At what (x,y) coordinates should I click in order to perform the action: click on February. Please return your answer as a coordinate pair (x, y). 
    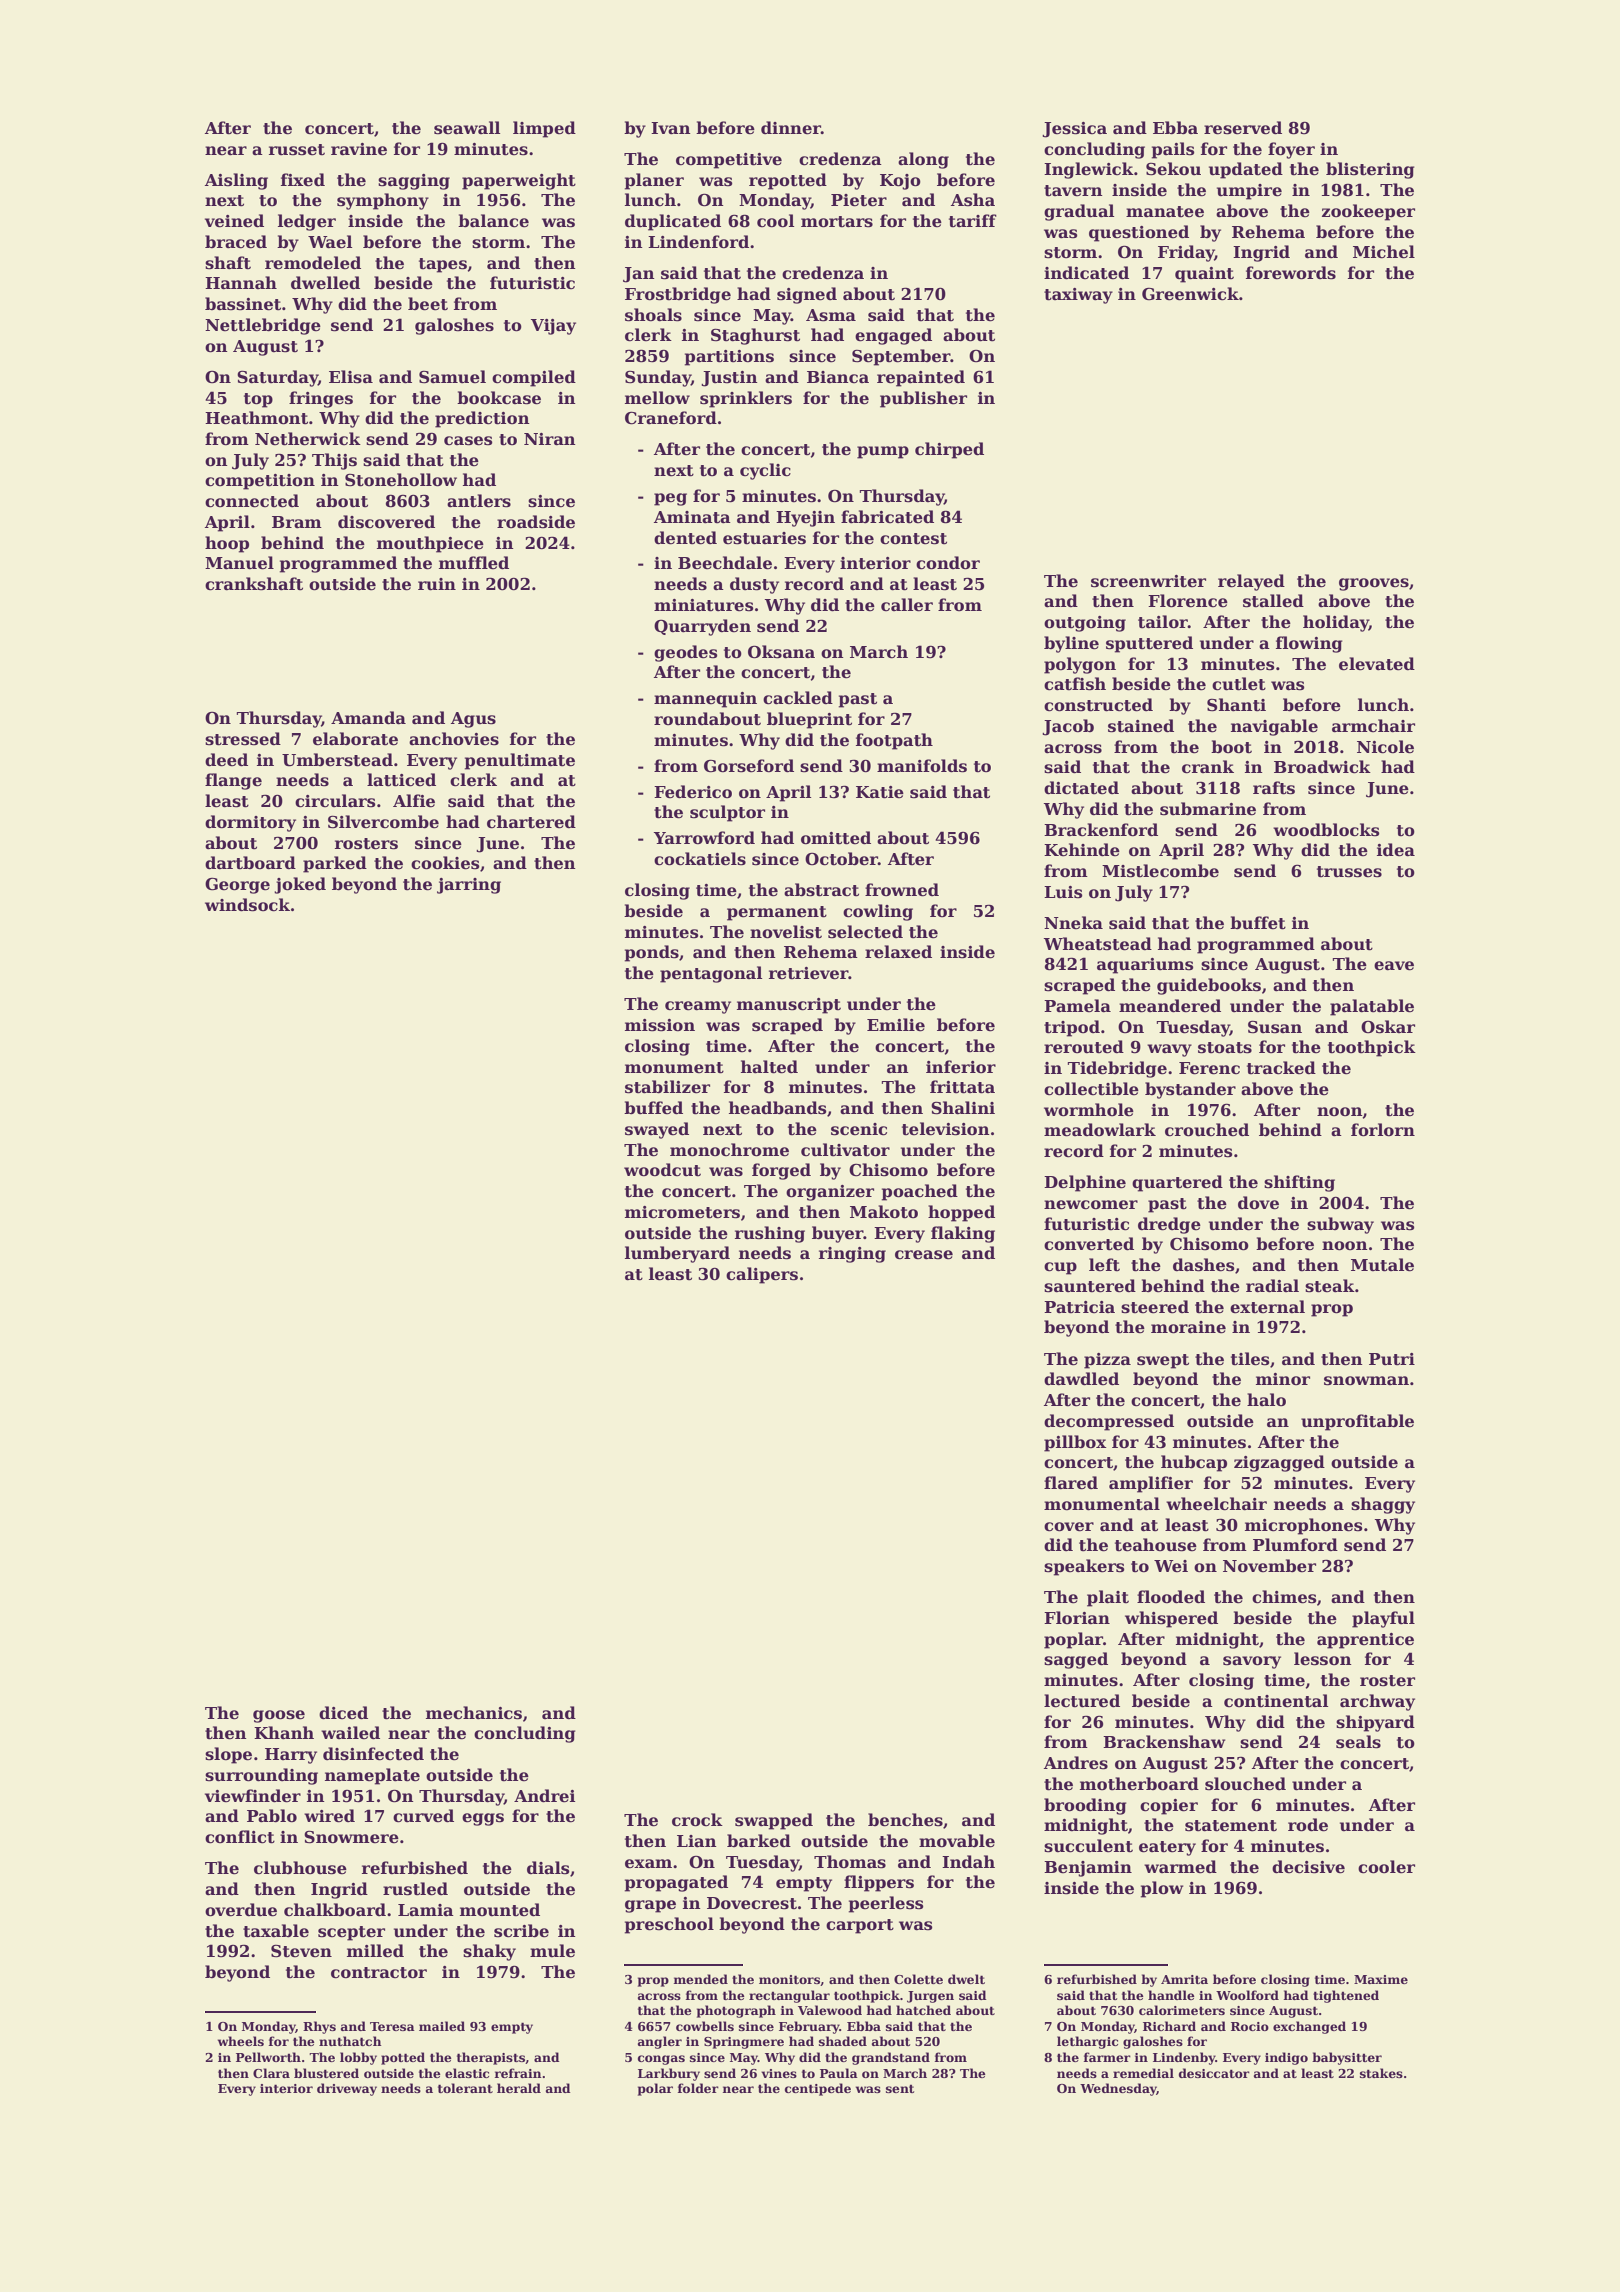
    Looking at the image, I should click on (809, 2027).
